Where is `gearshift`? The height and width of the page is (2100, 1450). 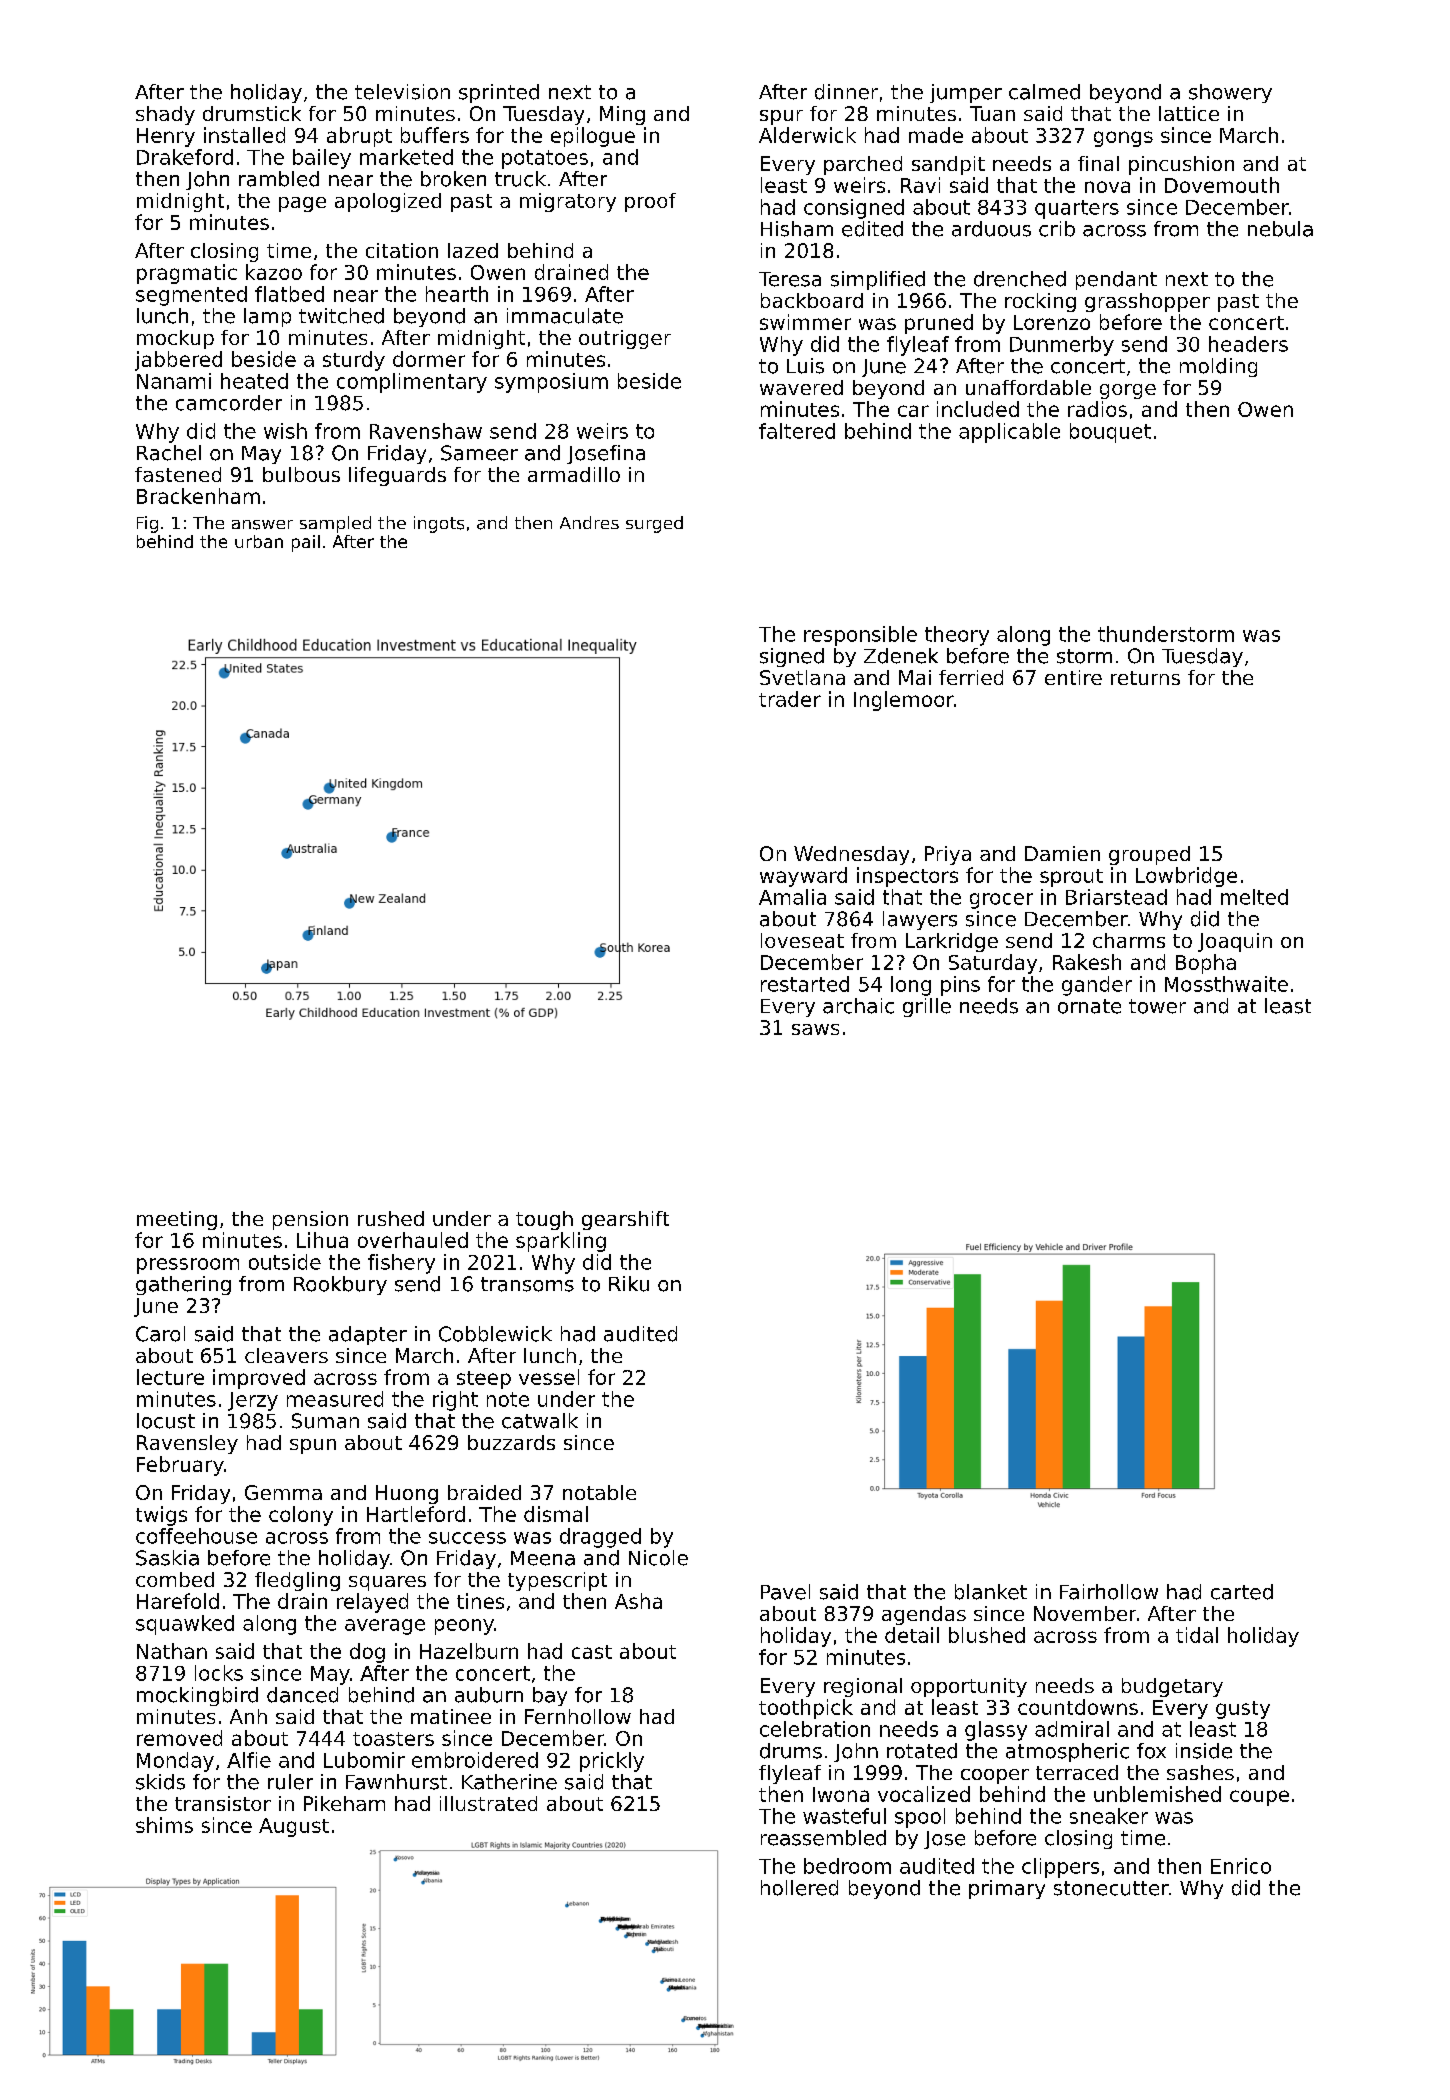 gearshift is located at coordinates (625, 1220).
